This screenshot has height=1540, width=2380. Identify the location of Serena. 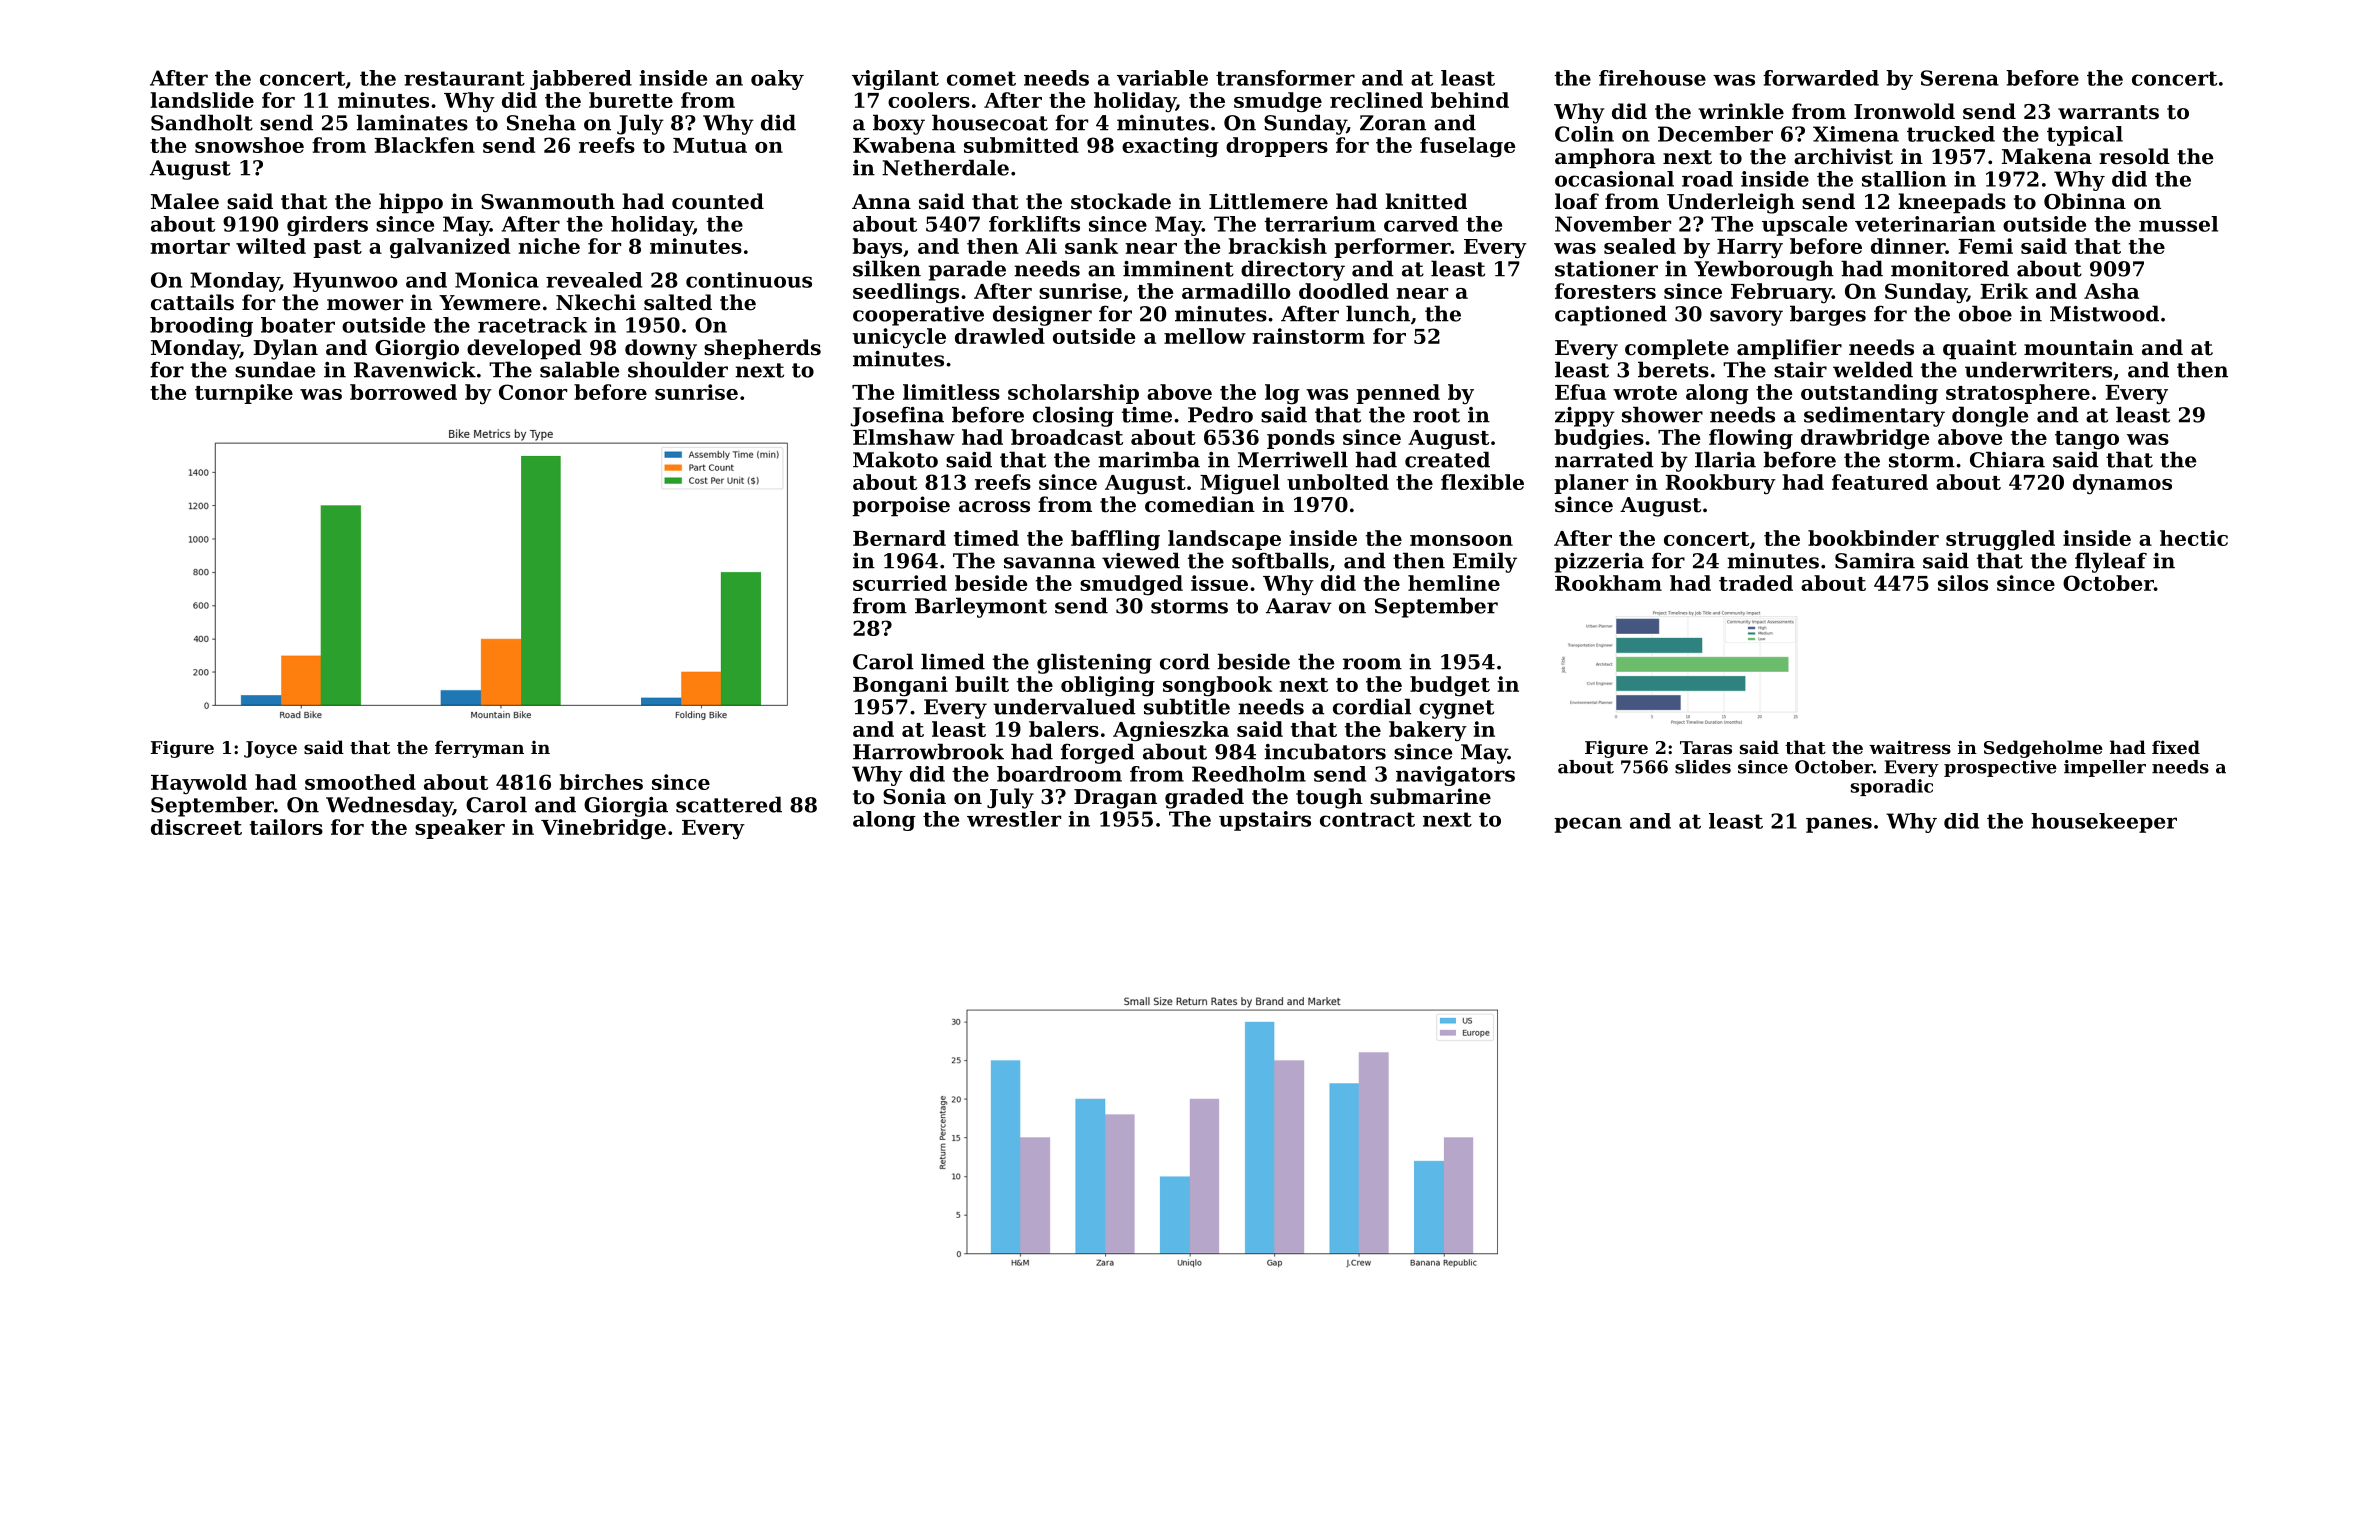
(1960, 78).
